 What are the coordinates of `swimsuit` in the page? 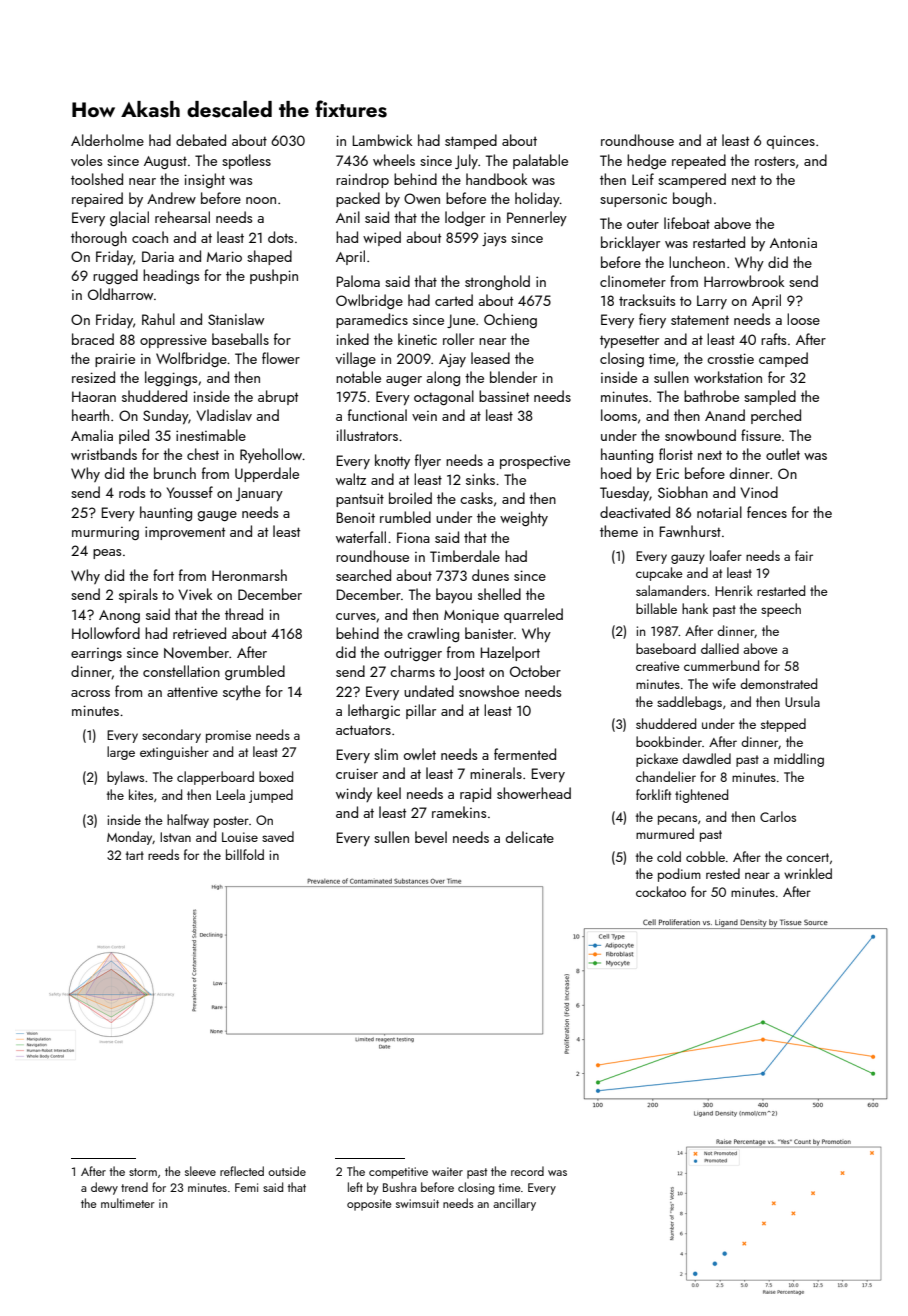 It's located at (417, 1203).
